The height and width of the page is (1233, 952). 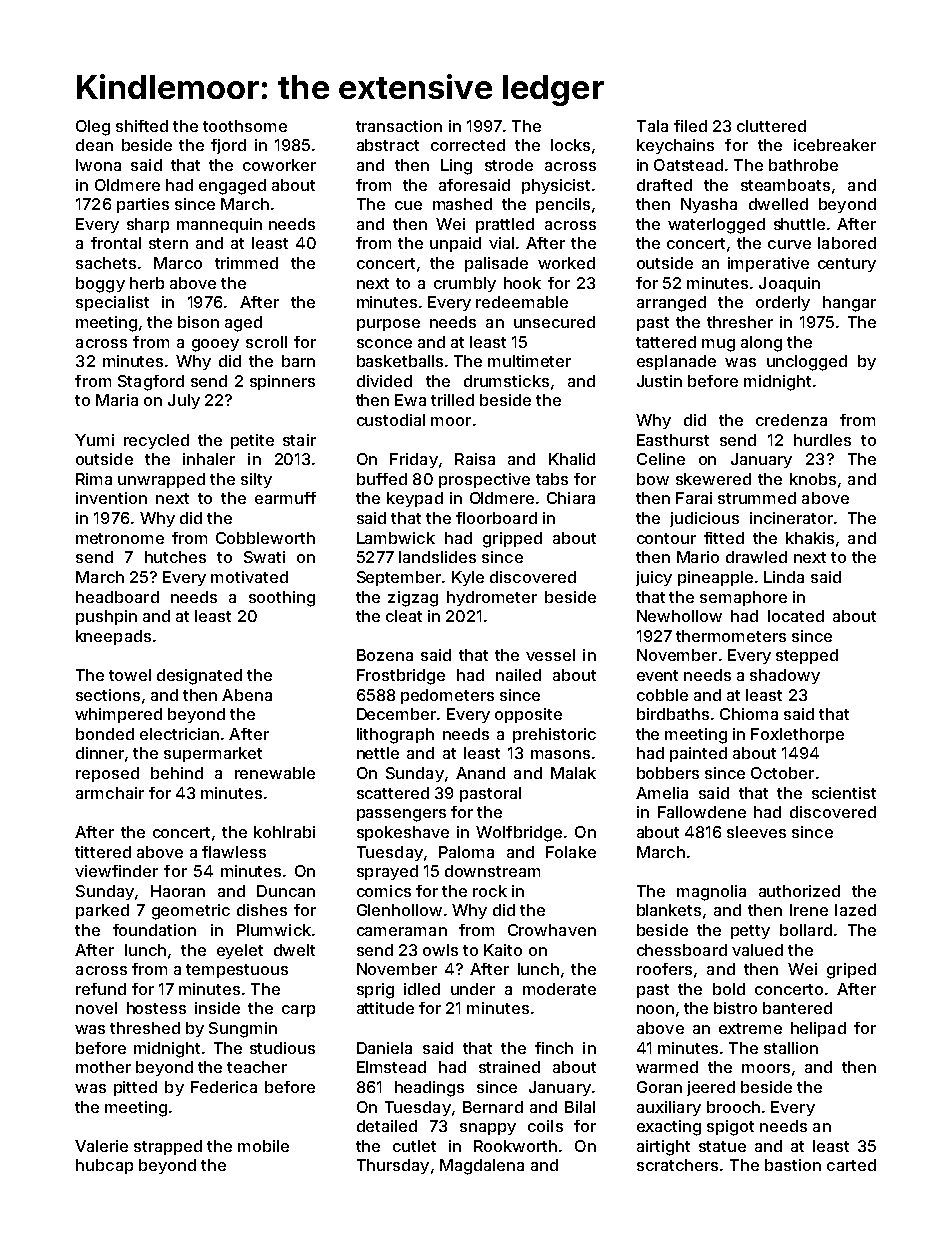 I want to click on prehistoric, so click(x=554, y=735).
